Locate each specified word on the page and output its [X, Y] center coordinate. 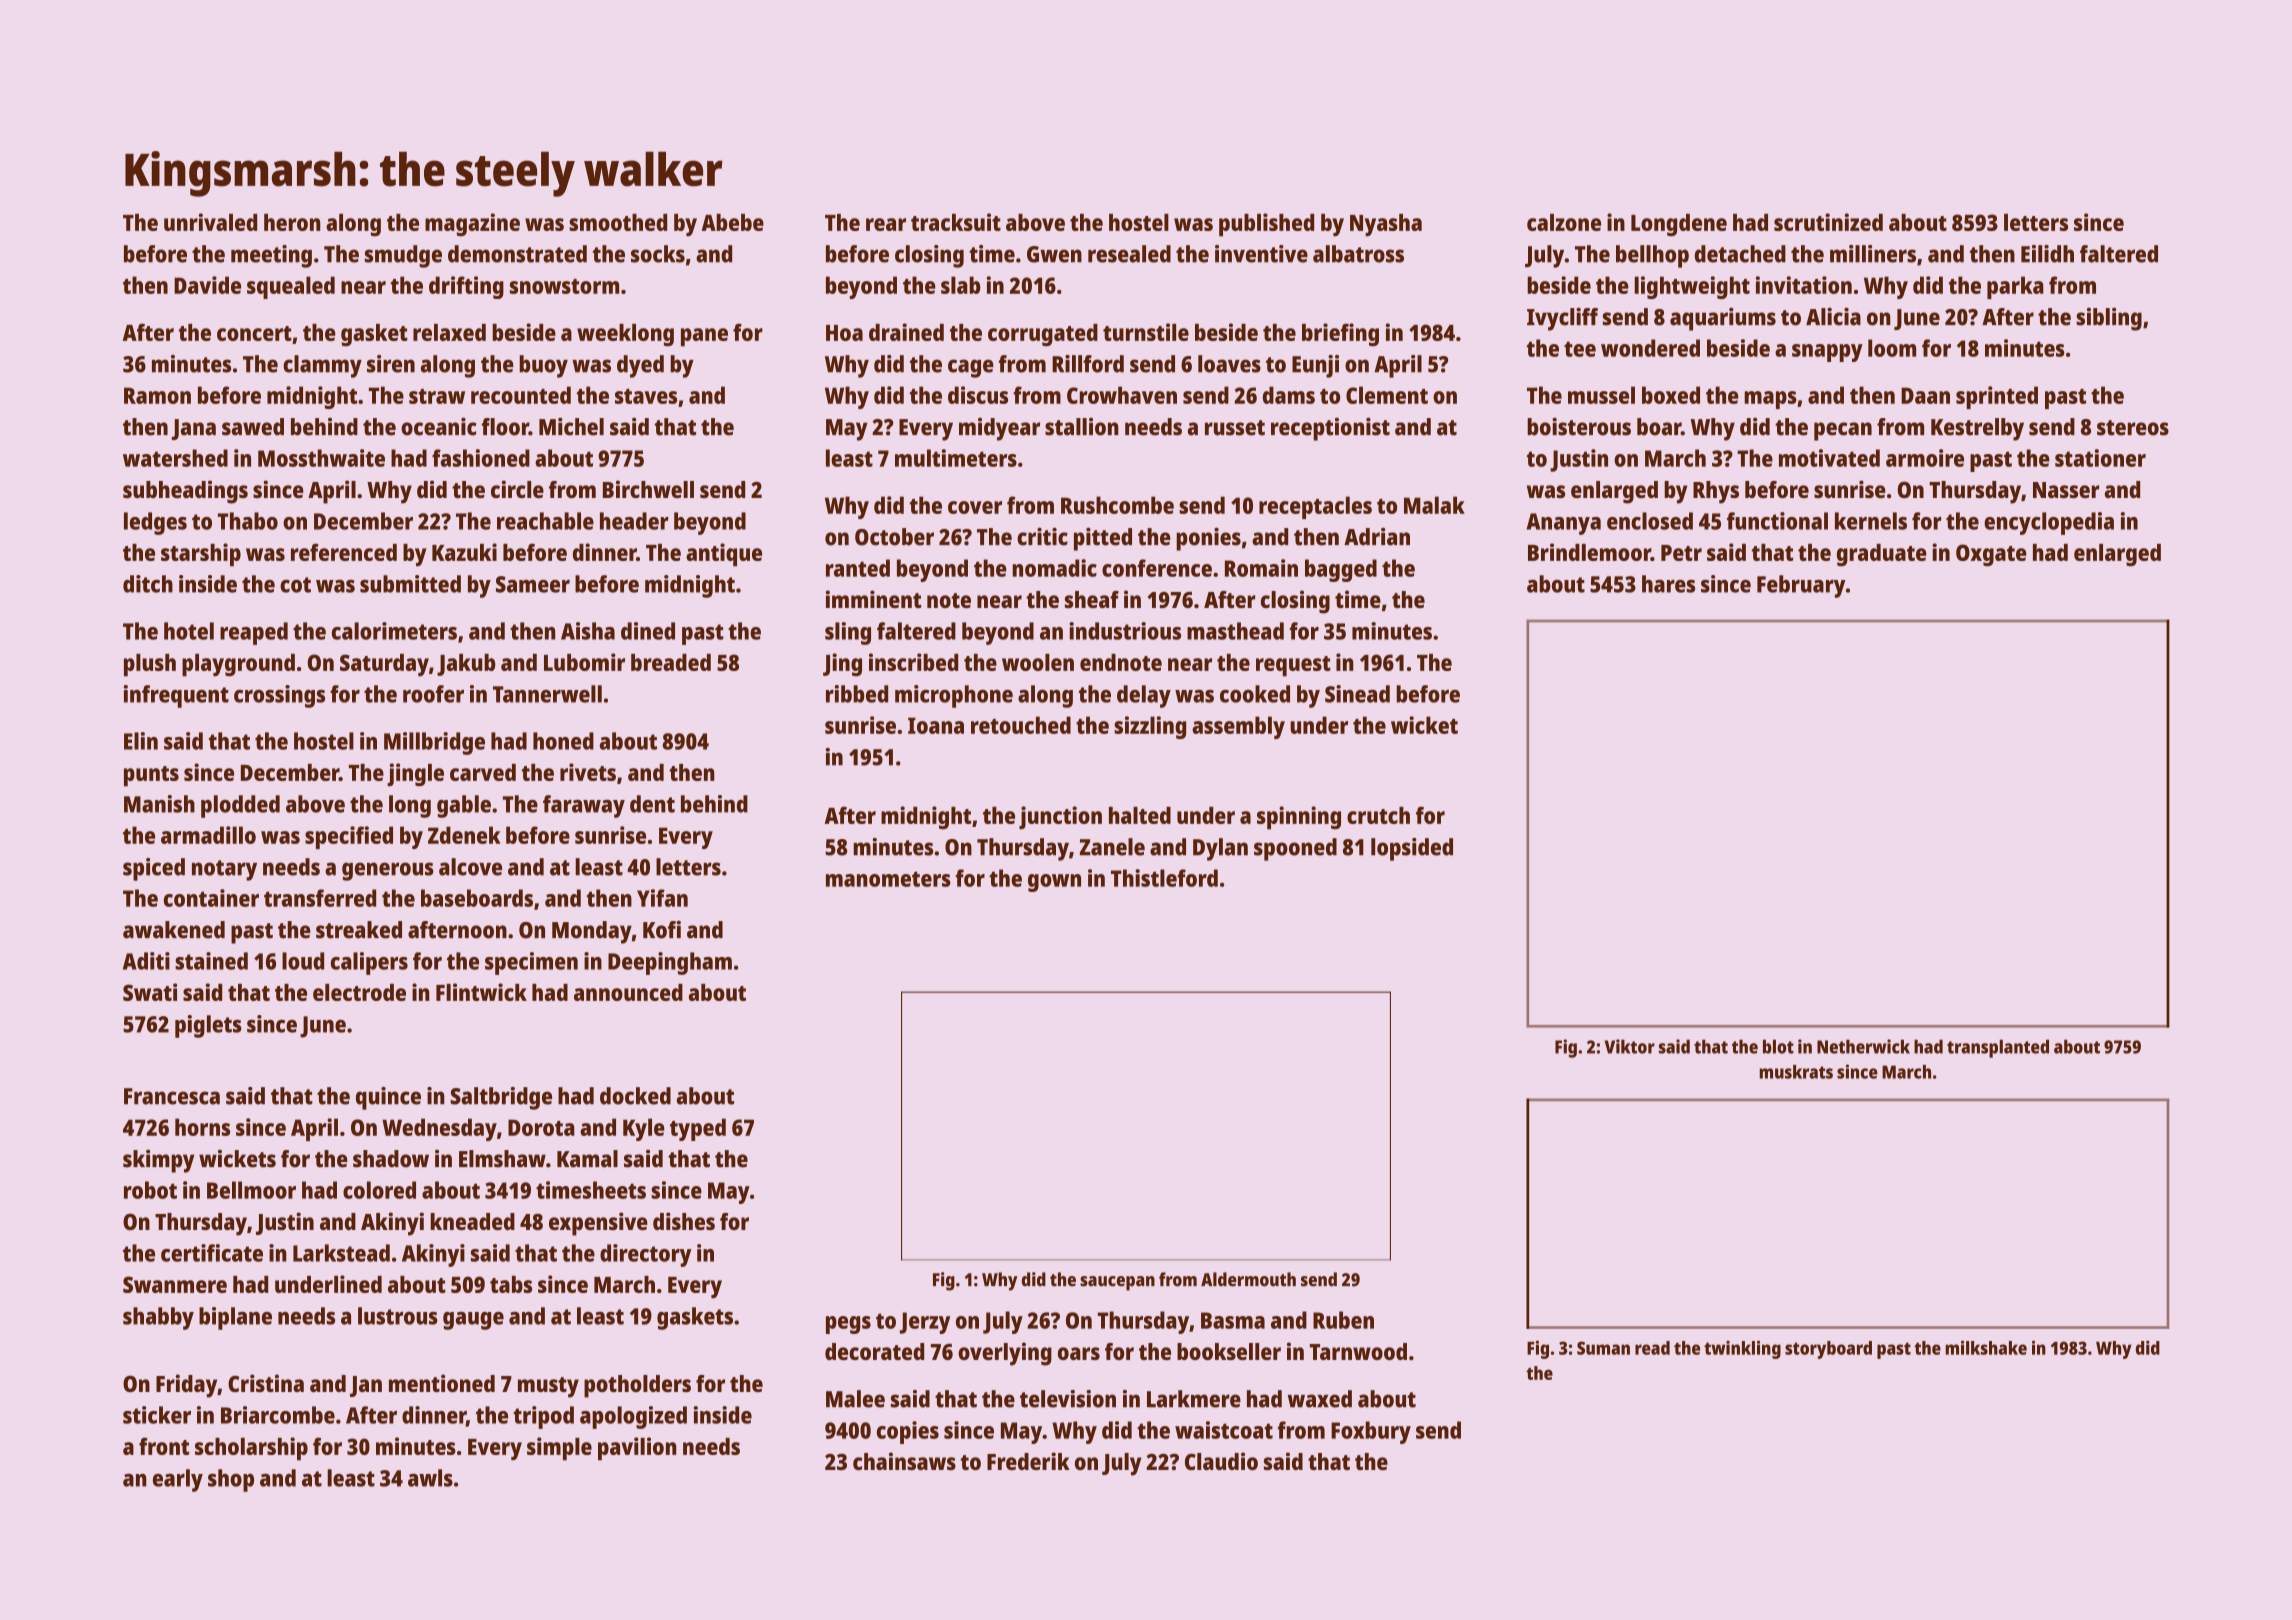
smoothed [618, 222]
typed [698, 1129]
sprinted [1997, 397]
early [178, 1480]
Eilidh [2047, 254]
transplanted [1998, 1048]
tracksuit [956, 222]
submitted [410, 584]
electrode [359, 992]
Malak [1434, 505]
